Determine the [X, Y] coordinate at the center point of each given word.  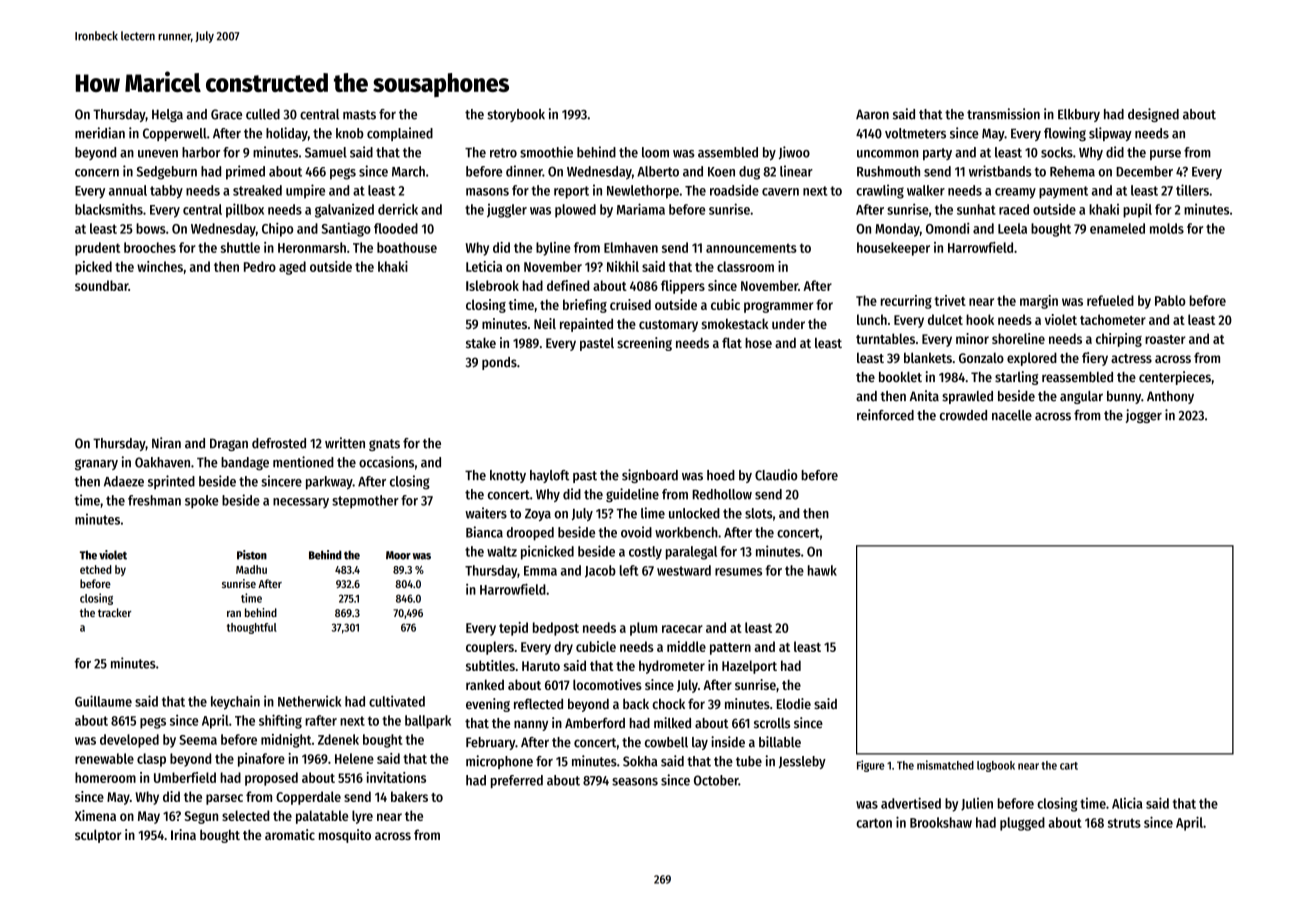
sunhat [976, 209]
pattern [730, 649]
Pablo [1170, 300]
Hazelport [749, 667]
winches [160, 266]
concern [97, 173]
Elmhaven [631, 247]
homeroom [105, 777]
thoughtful [252, 628]
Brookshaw [941, 822]
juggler [507, 211]
